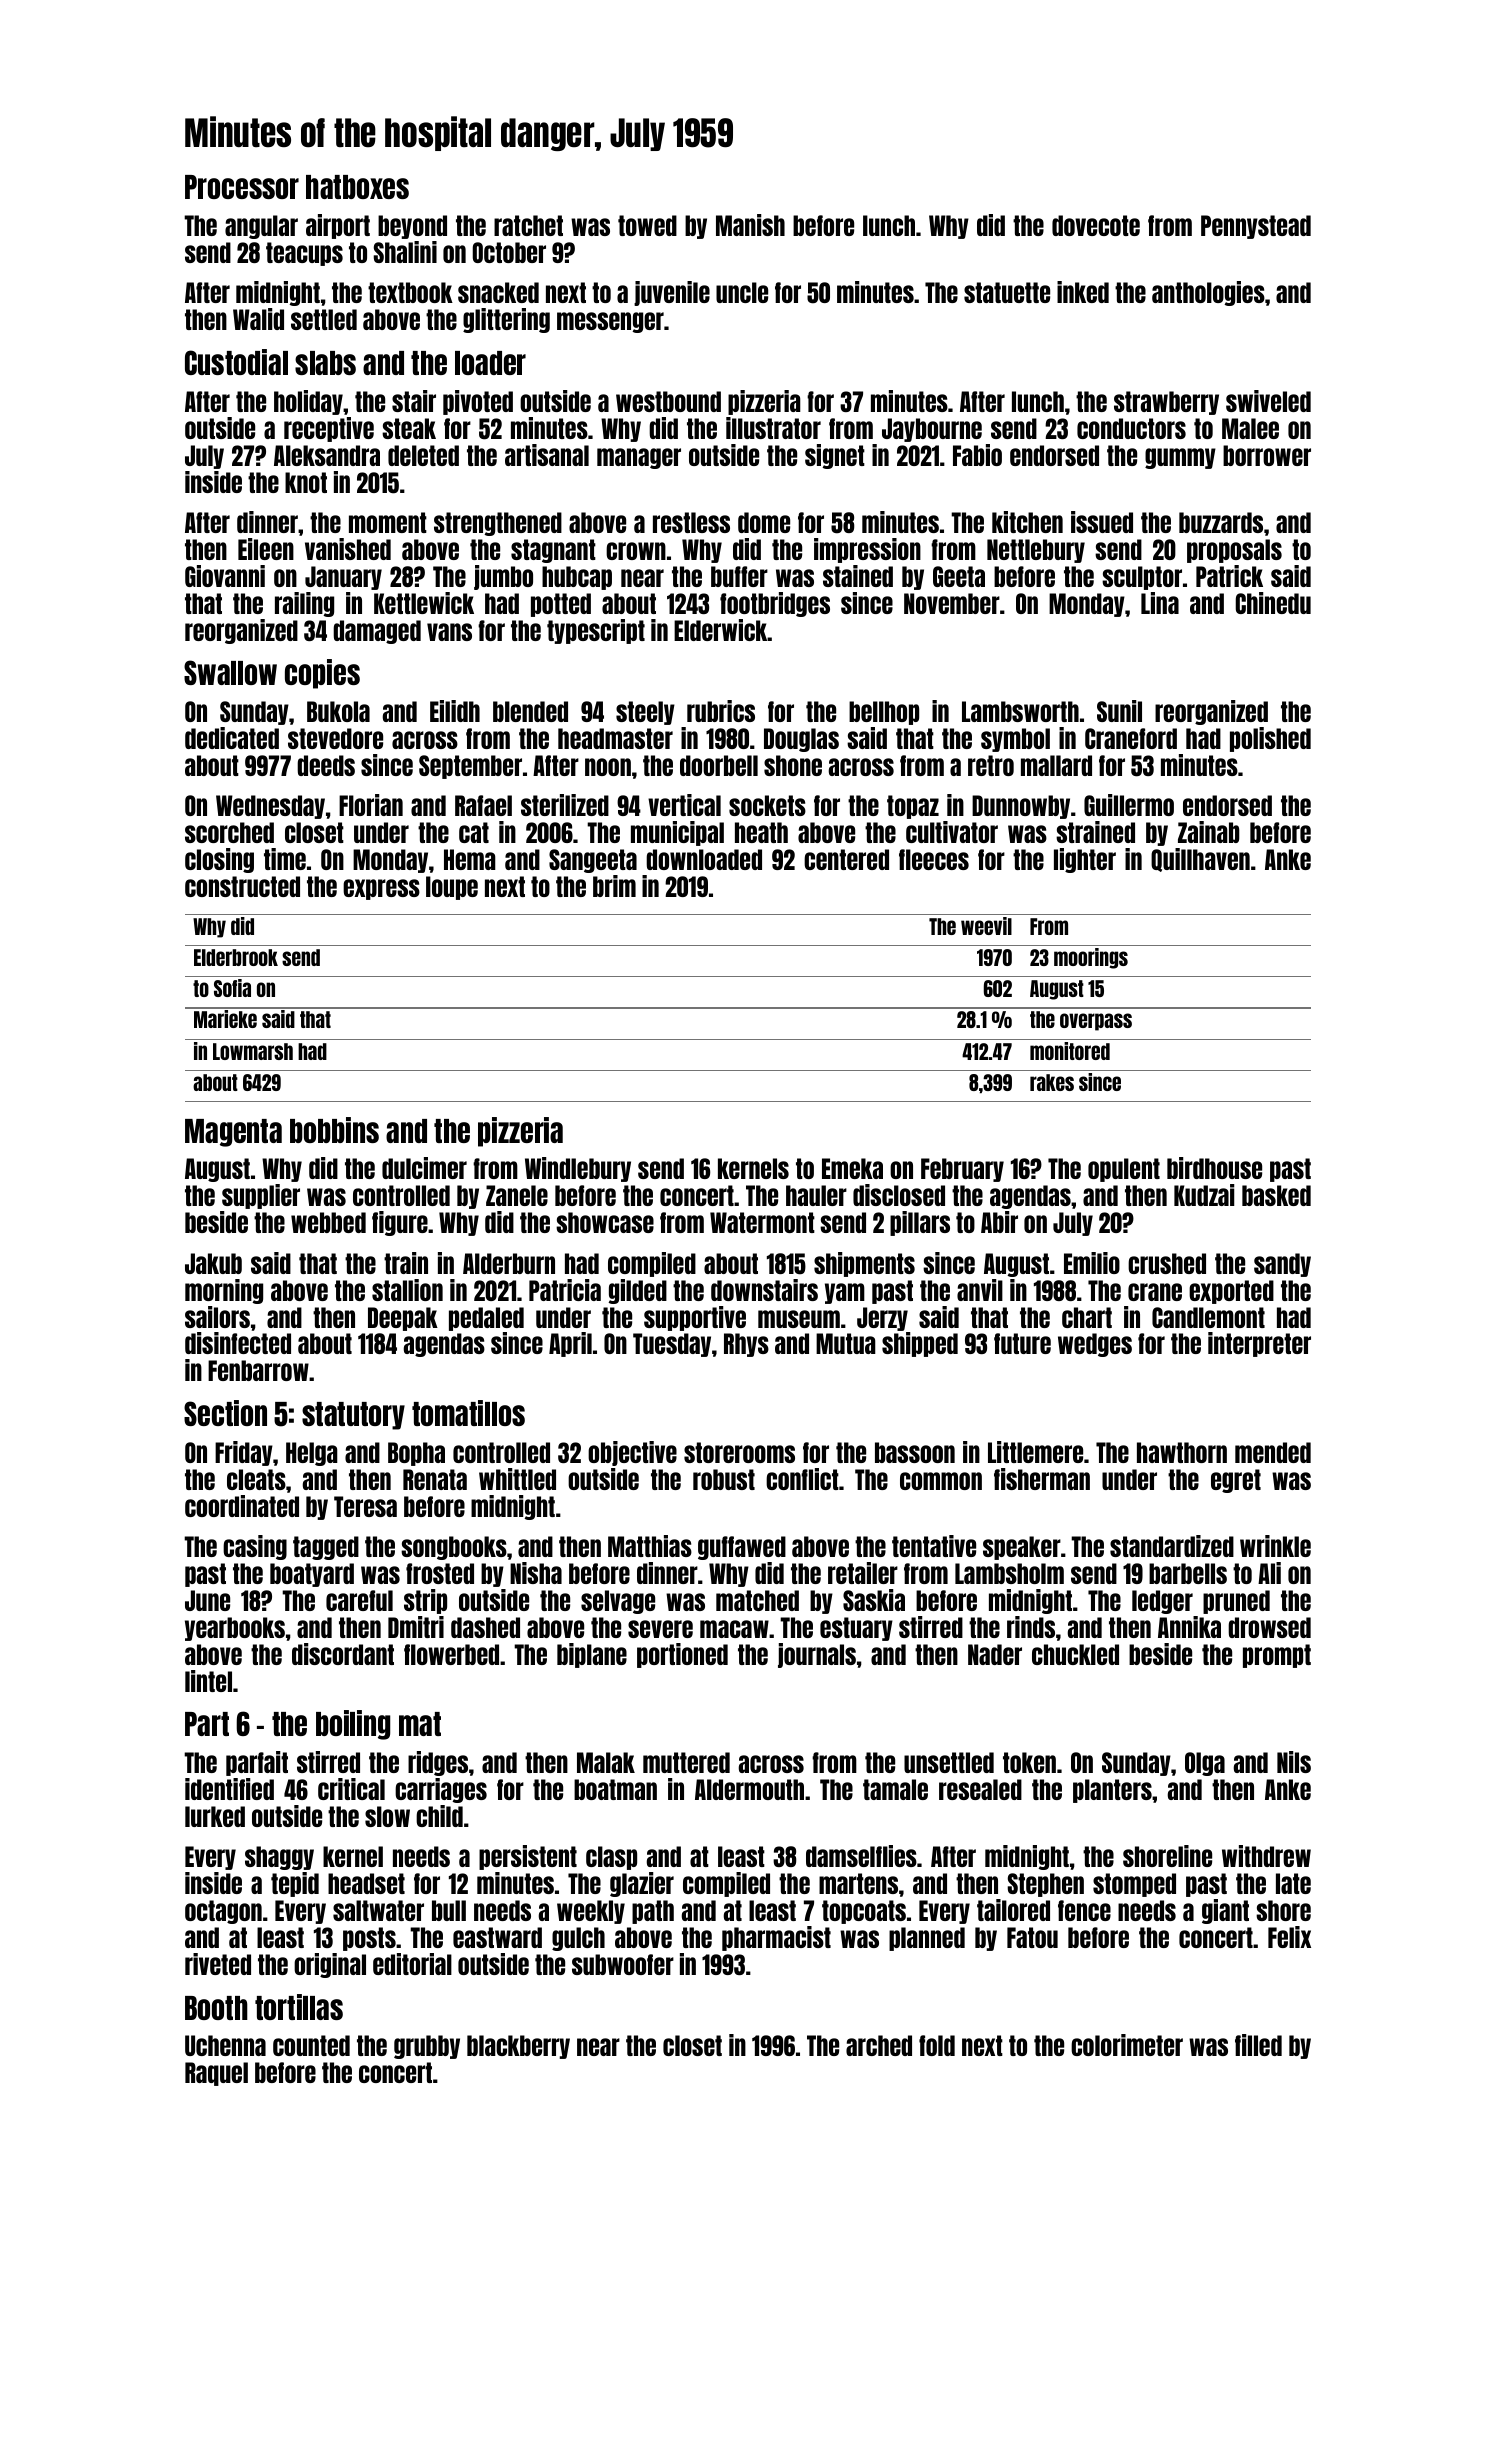 The image size is (1496, 2464). I want to click on Processor, so click(242, 187).
